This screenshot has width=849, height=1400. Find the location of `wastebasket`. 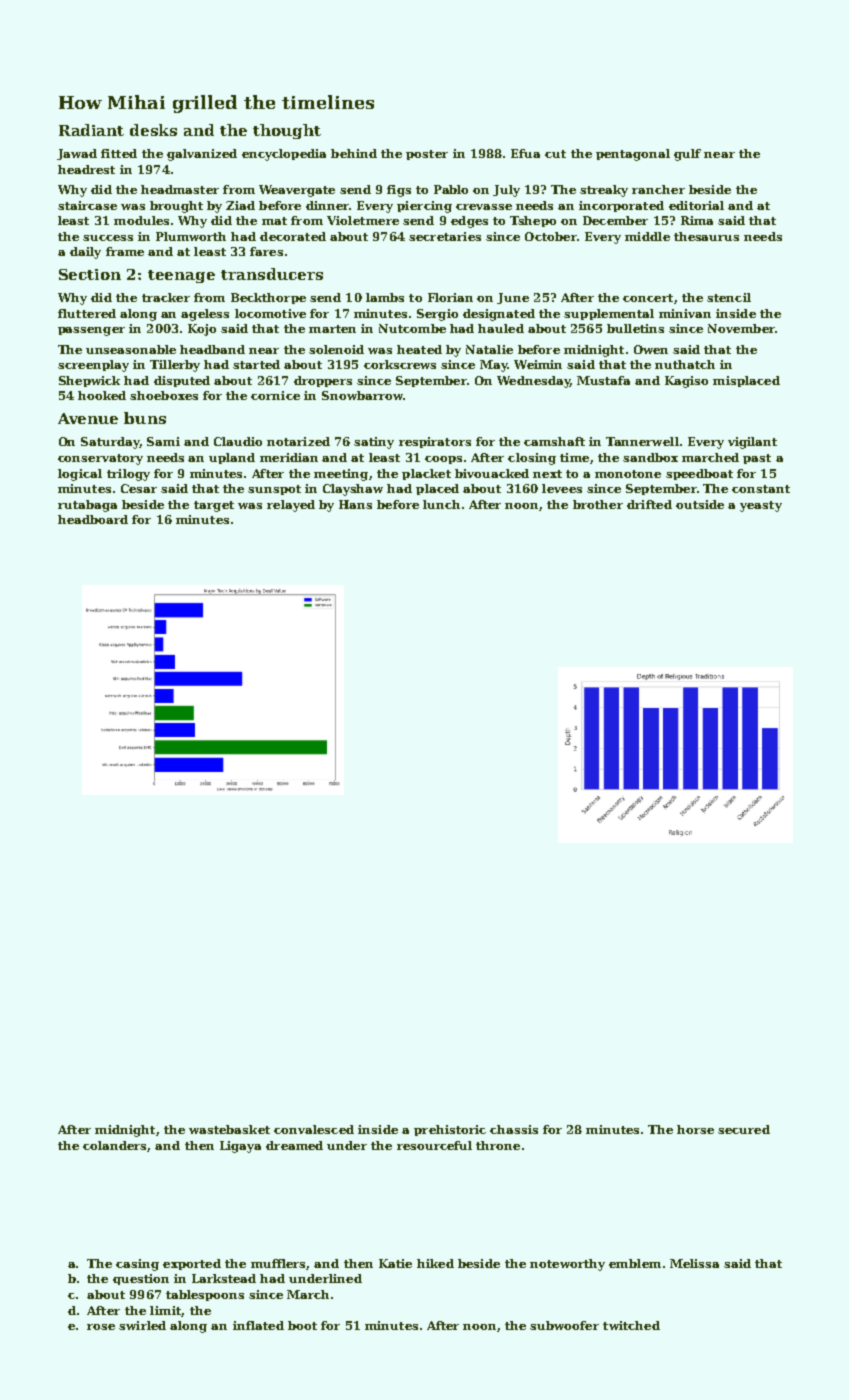

wastebasket is located at coordinates (229, 1129).
